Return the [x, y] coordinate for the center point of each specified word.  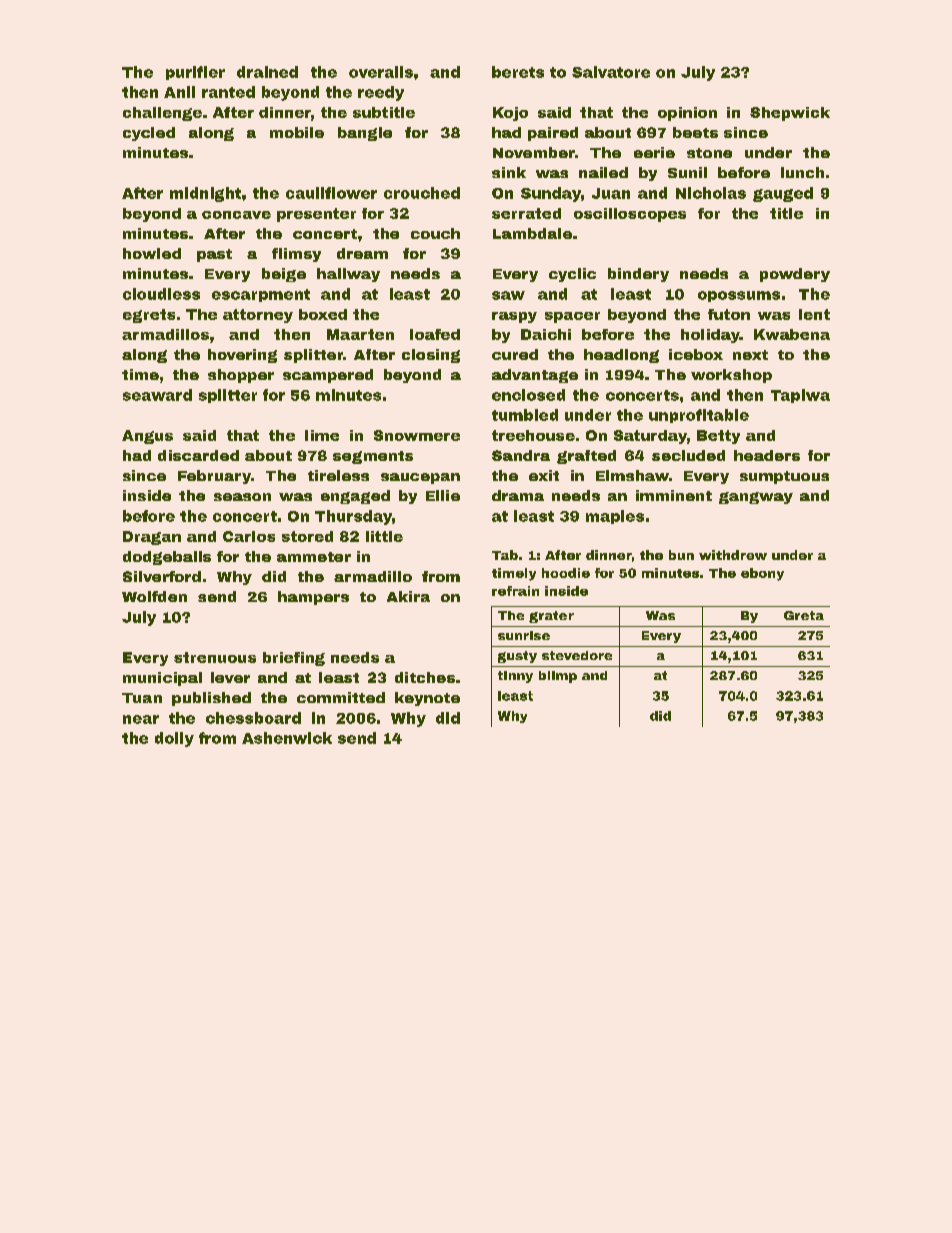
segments [373, 457]
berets [518, 72]
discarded [198, 455]
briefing [294, 659]
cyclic [572, 275]
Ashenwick [287, 738]
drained [267, 72]
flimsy [296, 255]
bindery [638, 275]
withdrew [733, 555]
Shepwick [790, 114]
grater [551, 617]
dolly [174, 739]
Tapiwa [800, 396]
